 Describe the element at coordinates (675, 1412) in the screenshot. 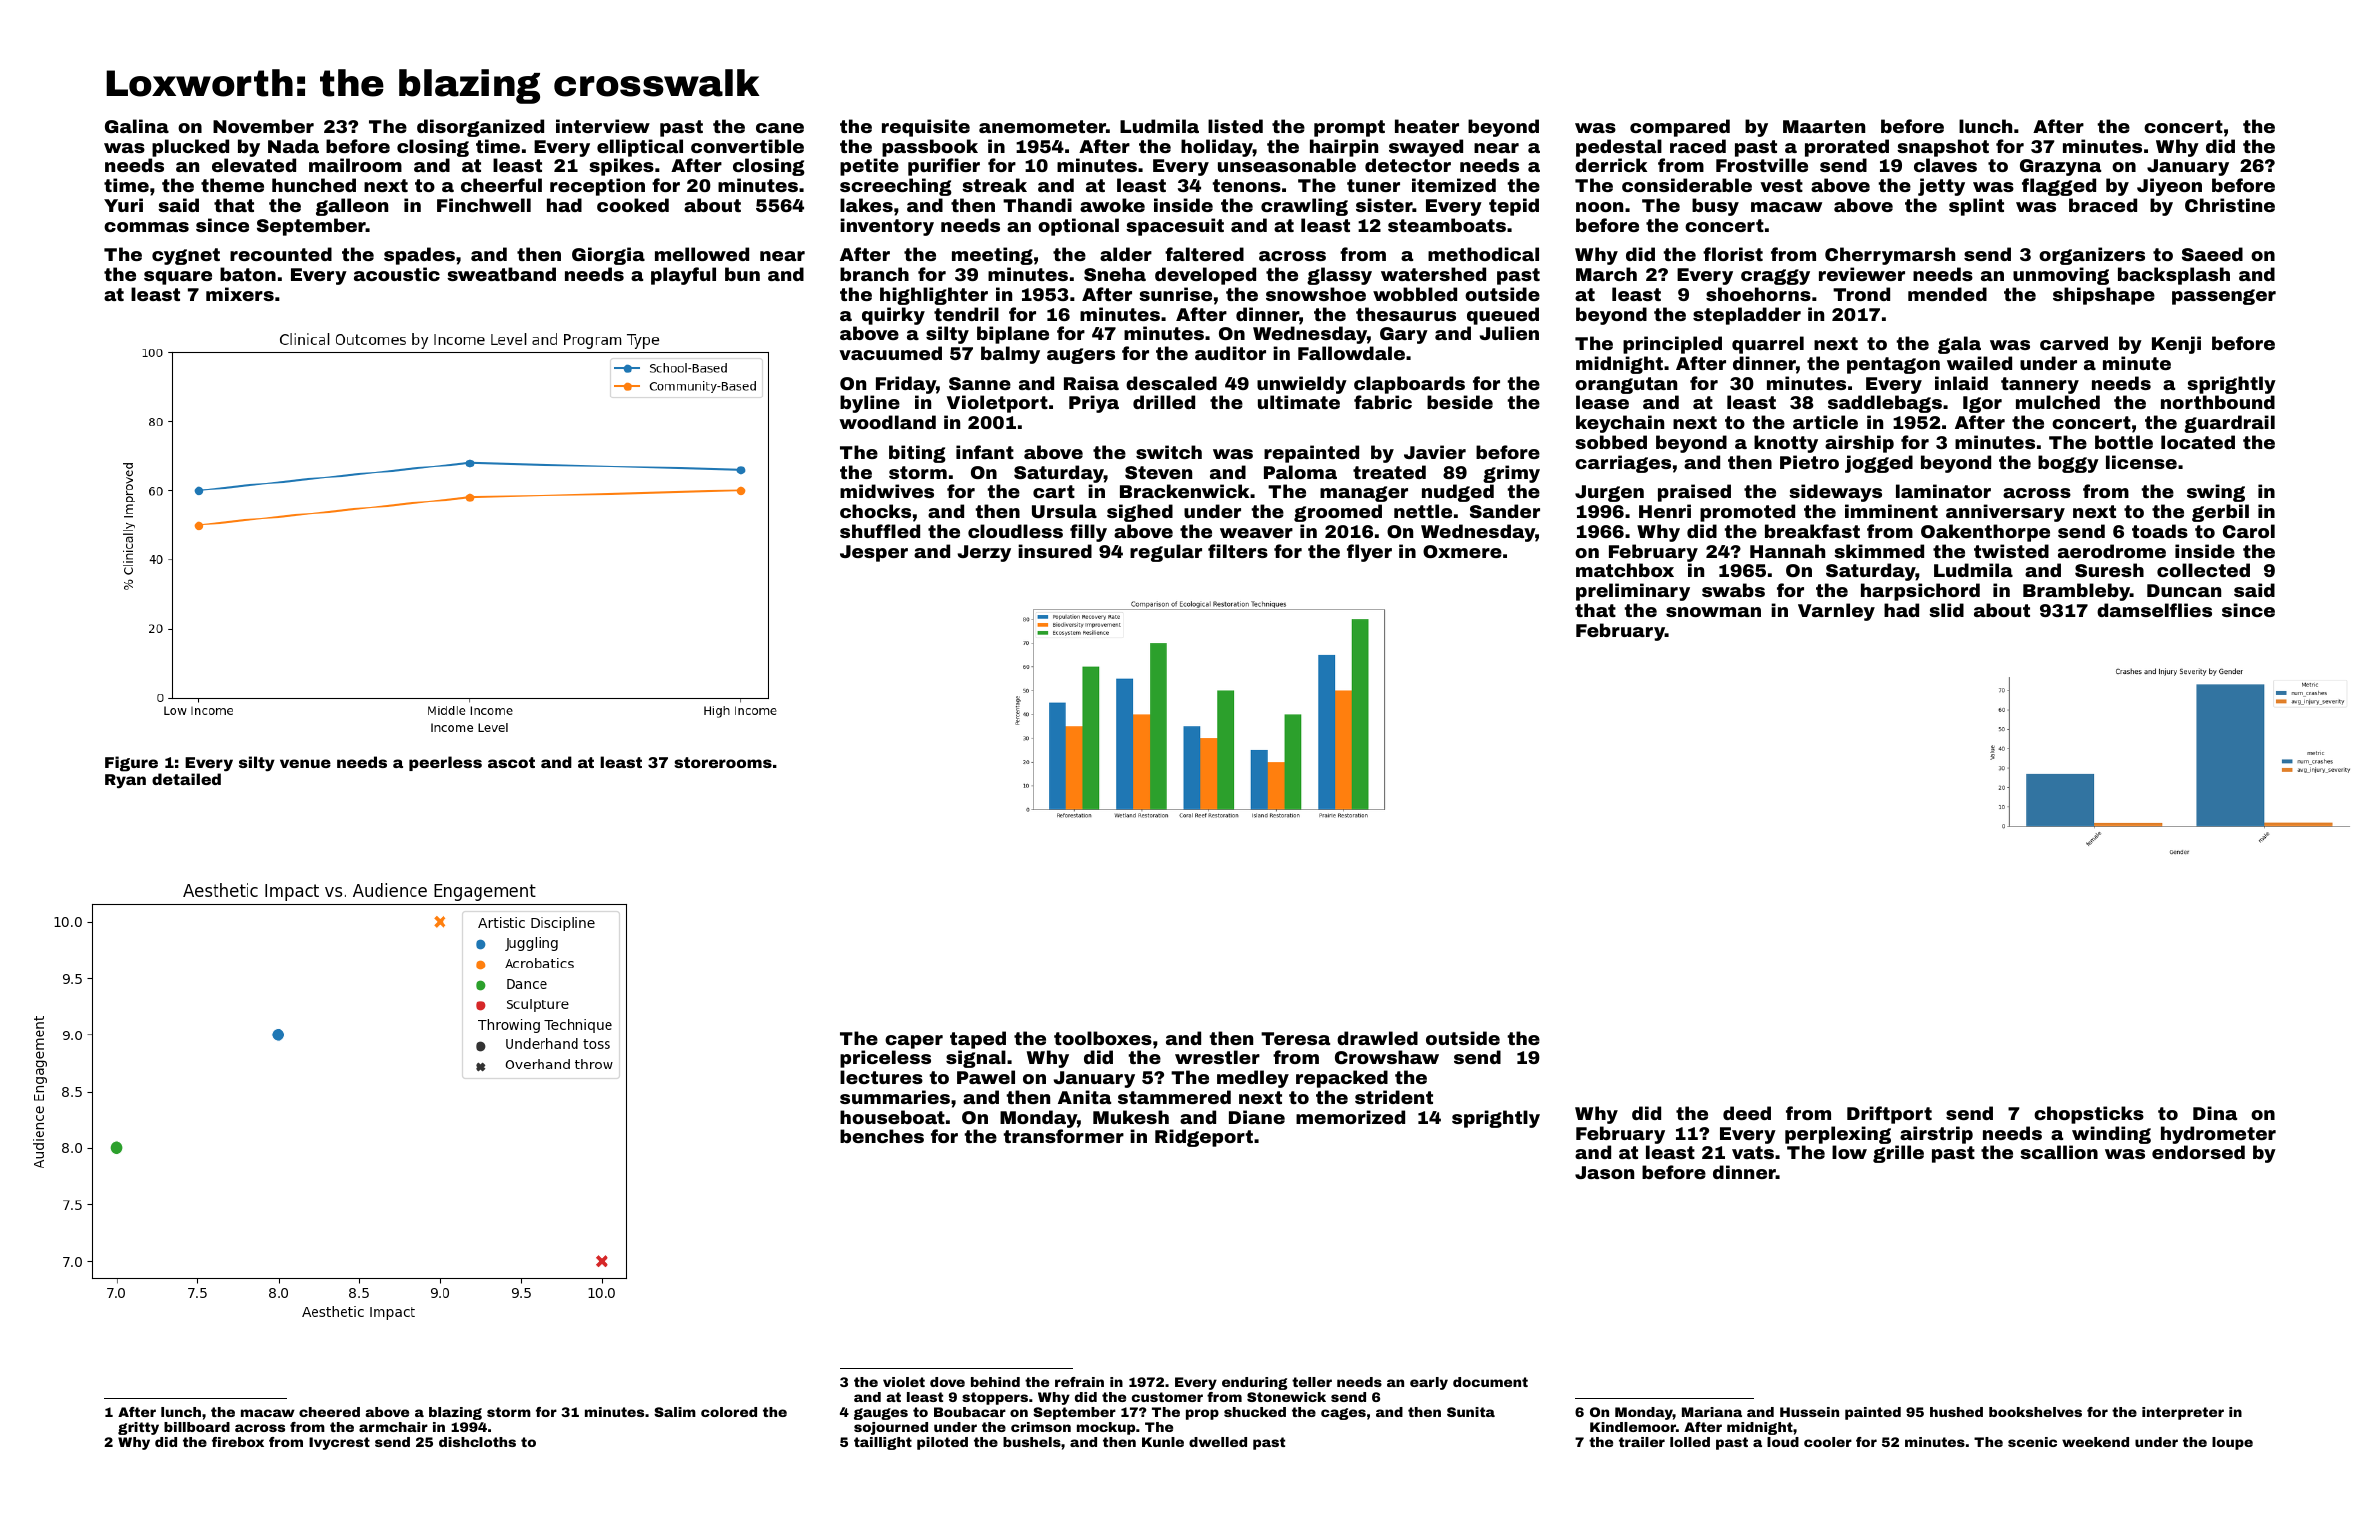

I see `Salim` at that location.
